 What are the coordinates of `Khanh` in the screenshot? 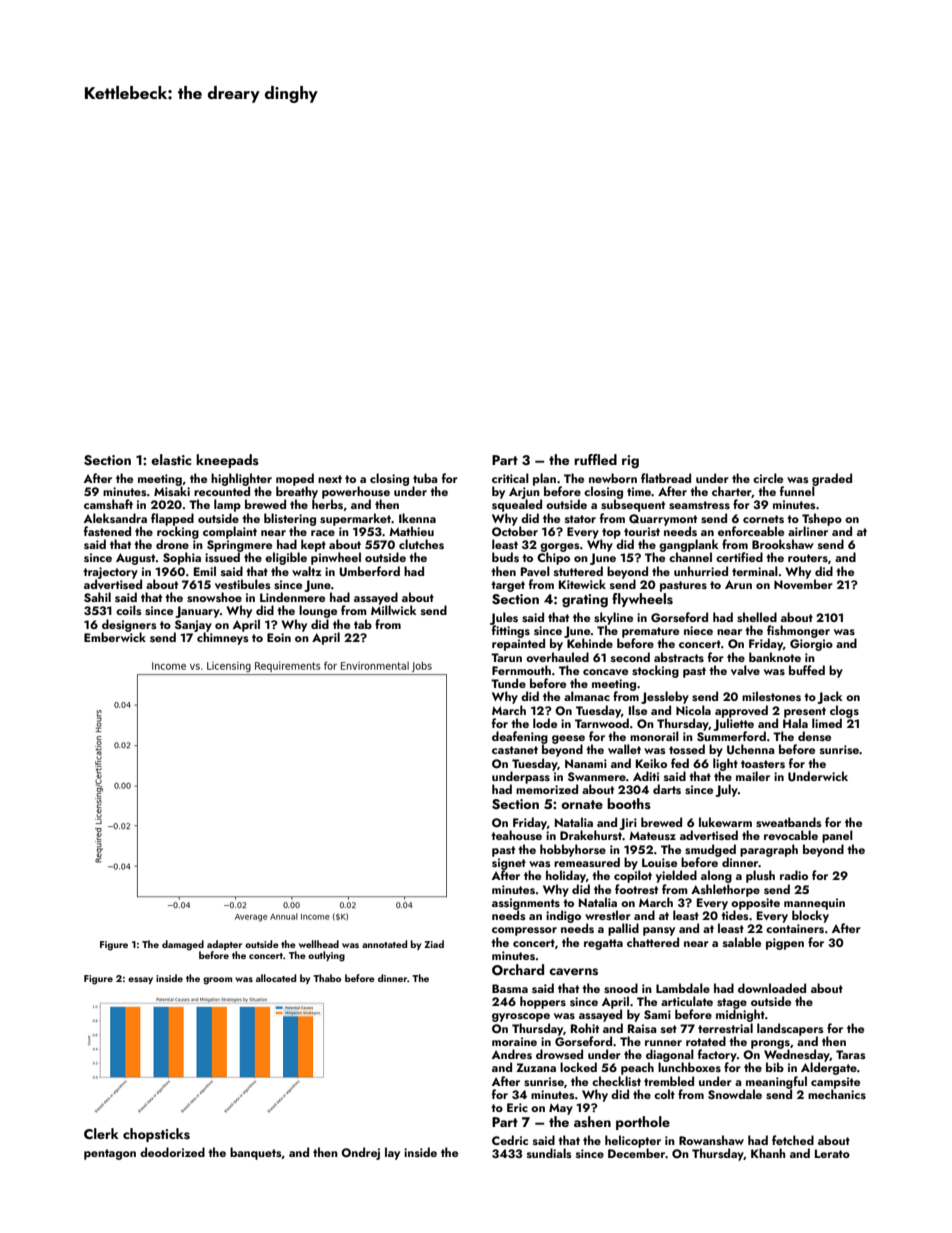 It's located at (768, 1153).
